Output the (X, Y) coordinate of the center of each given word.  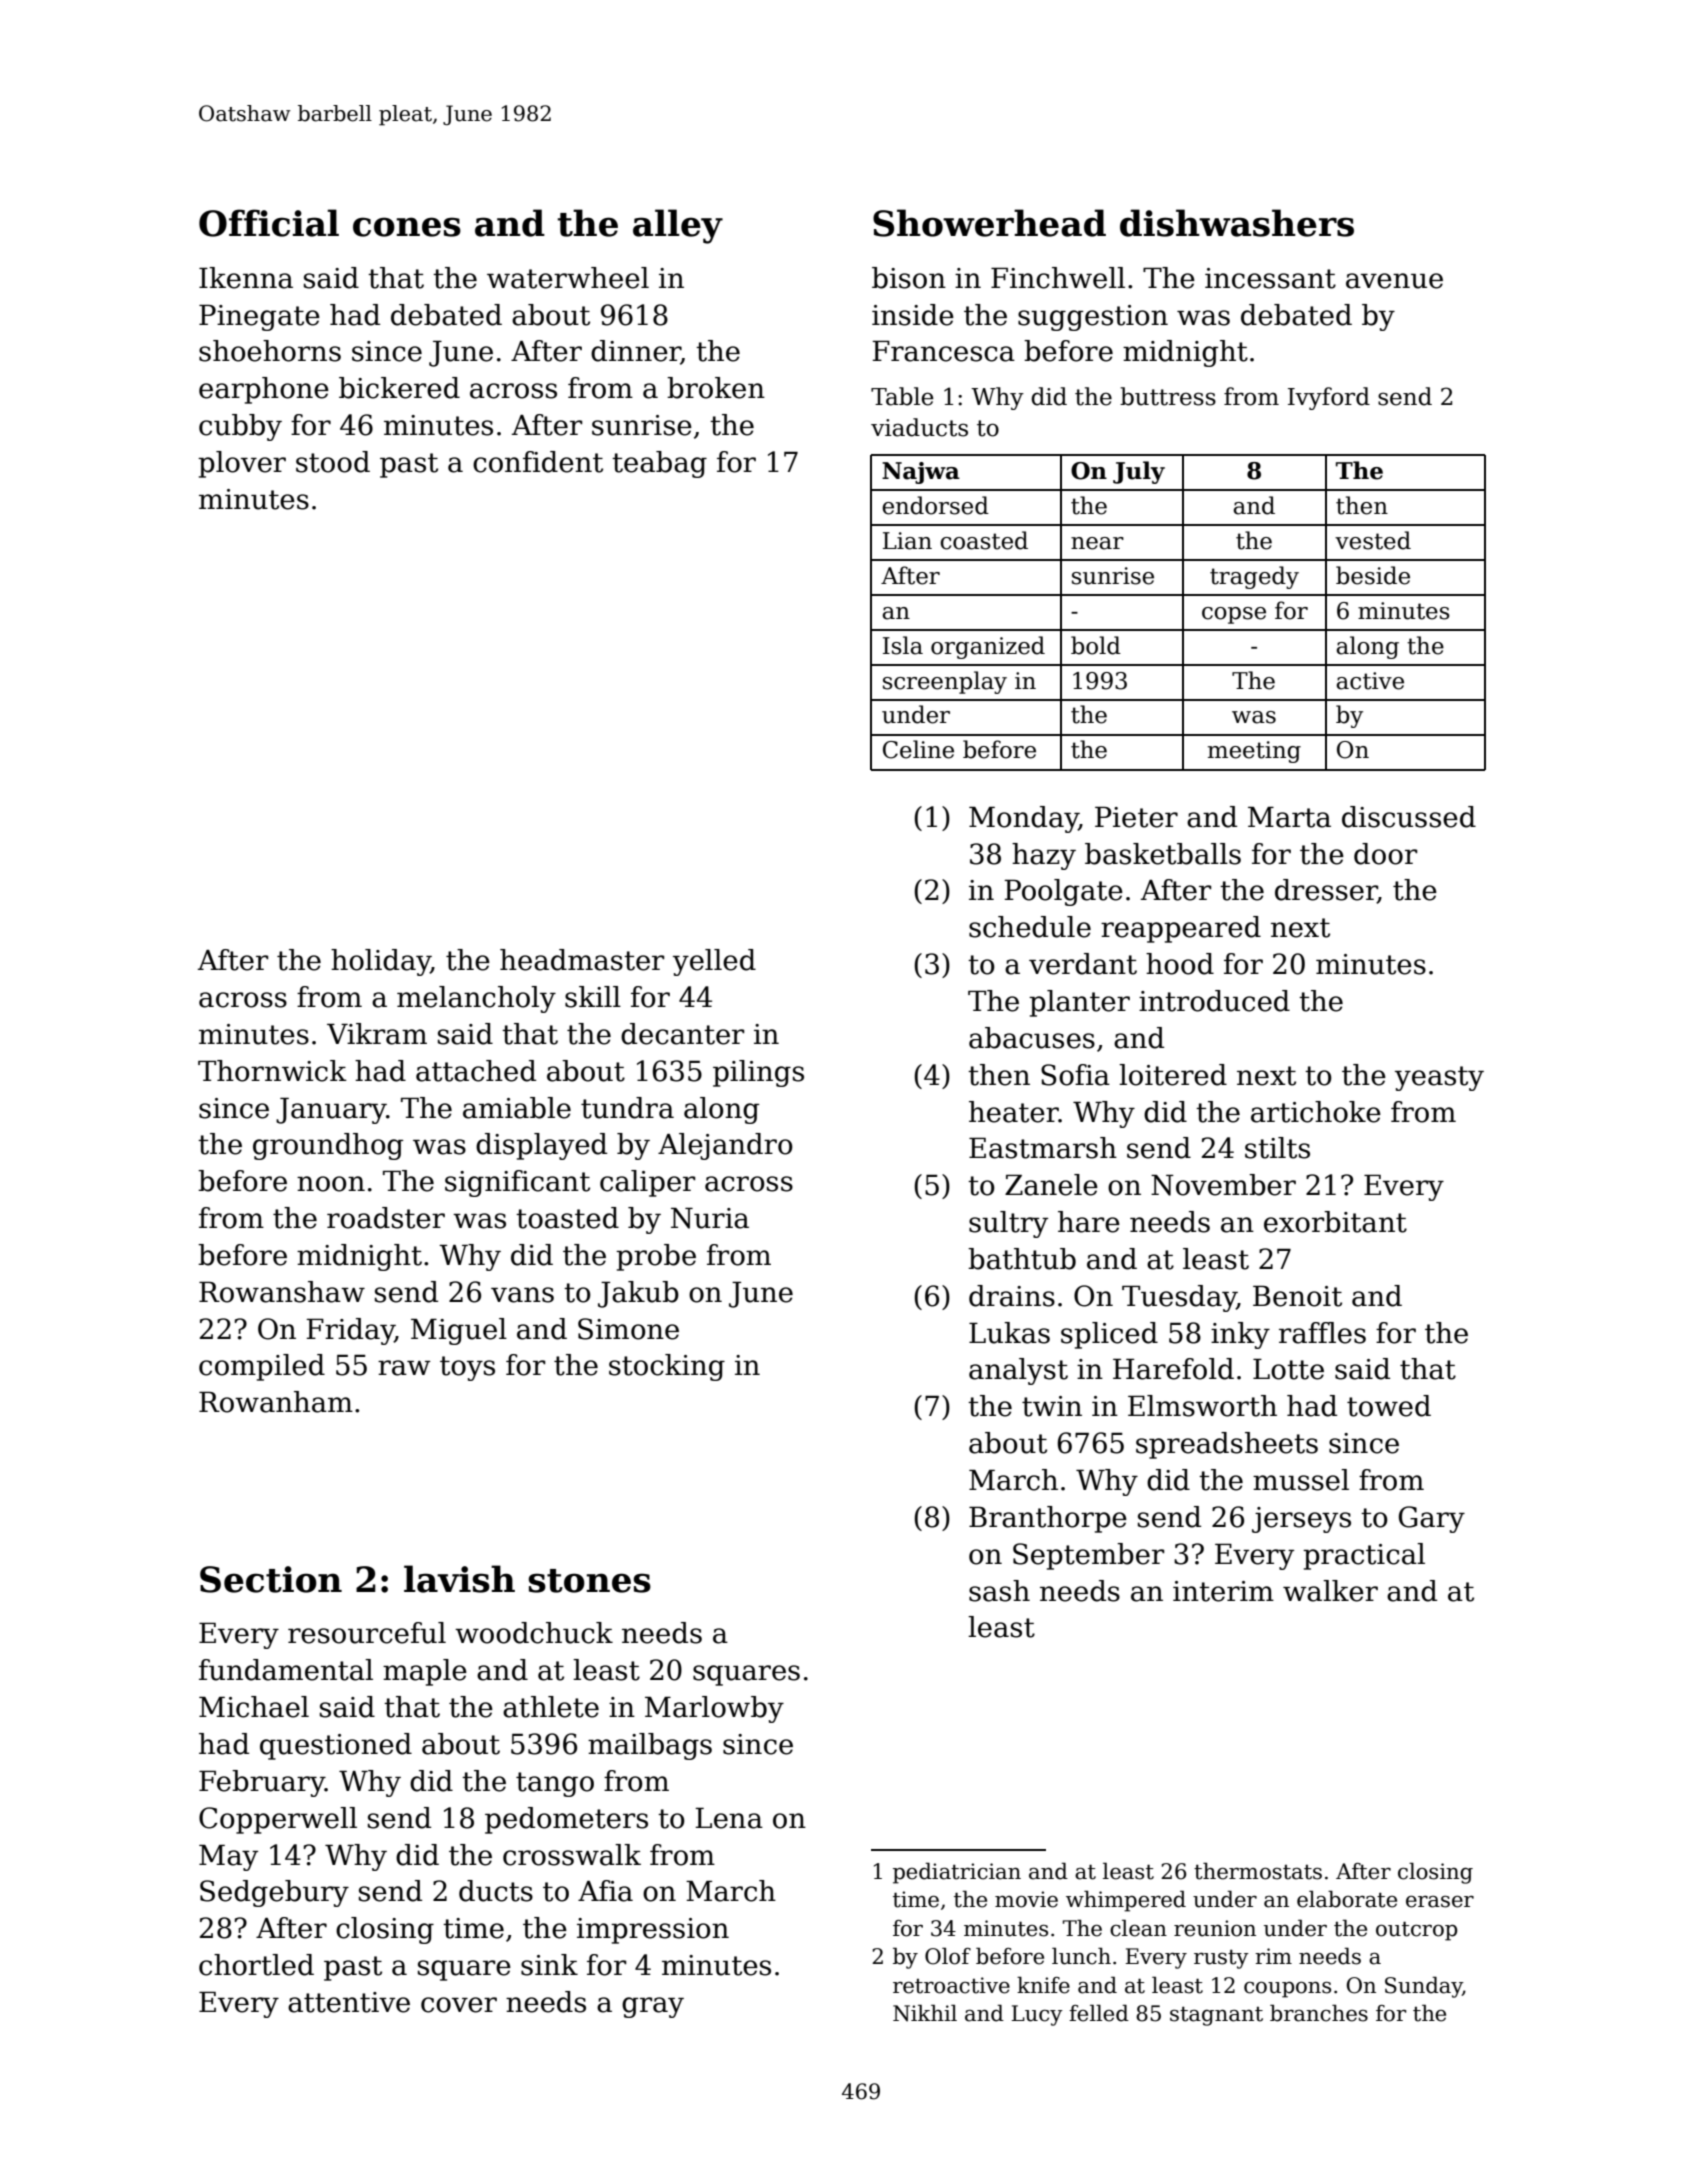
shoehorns (270, 351)
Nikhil (925, 2013)
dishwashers (1237, 223)
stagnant (1216, 2016)
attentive (349, 2002)
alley (678, 226)
